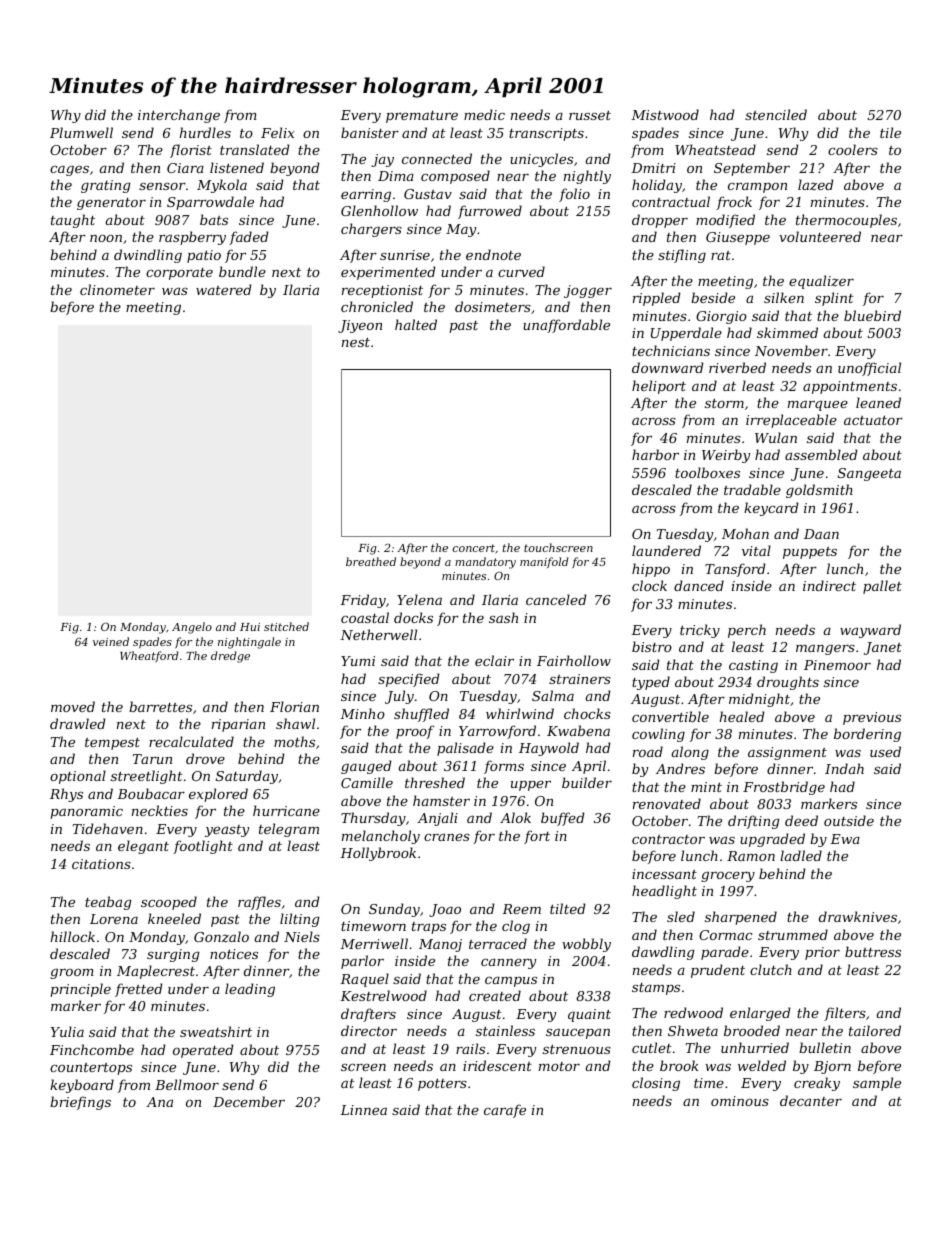 Image resolution: width=952 pixels, height=1233 pixels. What do you see at coordinates (869, 474) in the screenshot?
I see `Sangeeta` at bounding box center [869, 474].
